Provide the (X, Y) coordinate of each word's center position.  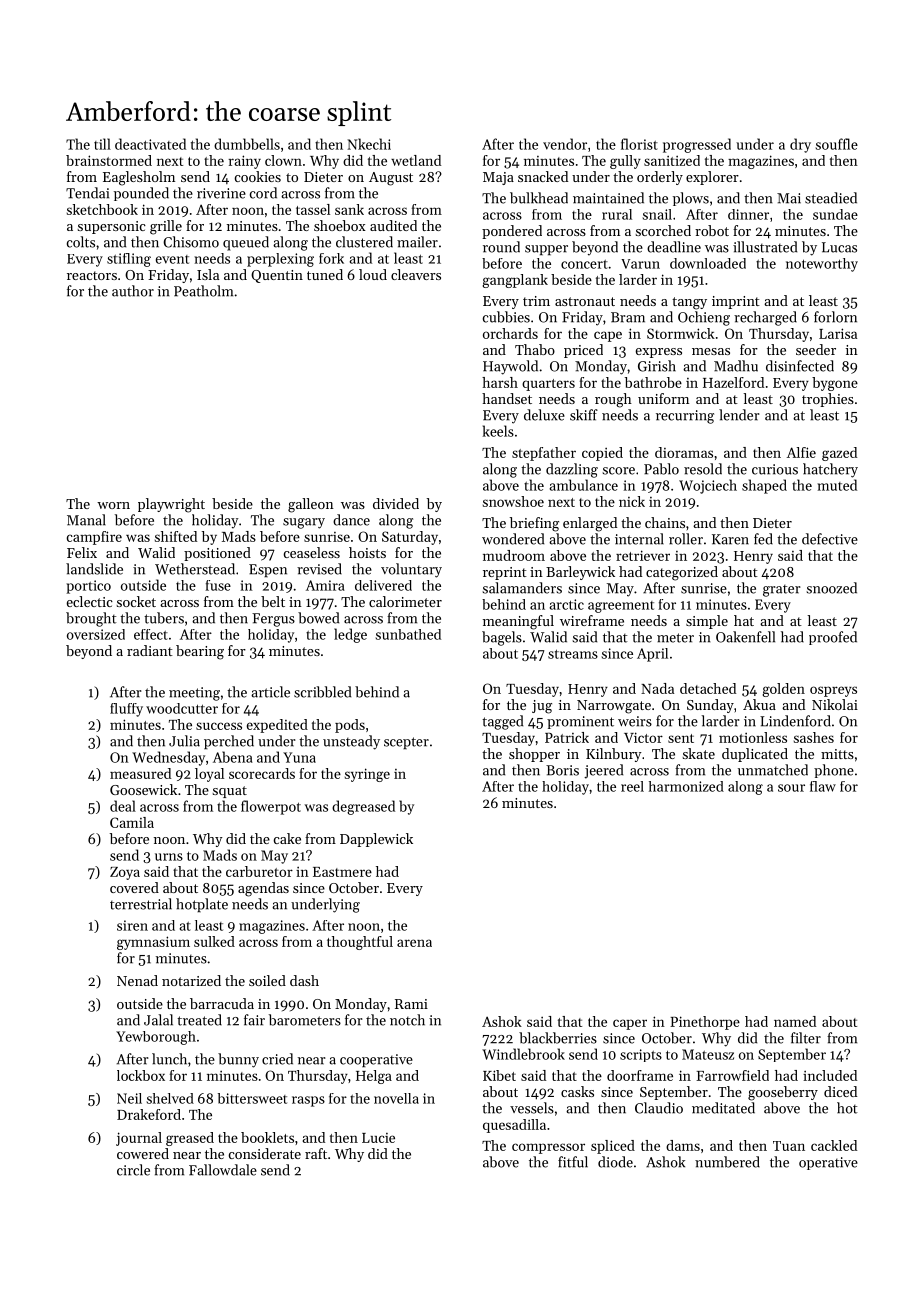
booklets (267, 1137)
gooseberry (783, 1093)
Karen (730, 539)
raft (316, 1153)
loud (373, 274)
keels (498, 431)
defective (830, 539)
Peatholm (203, 291)
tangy (689, 303)
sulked (214, 941)
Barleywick (580, 573)
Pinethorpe (705, 1023)
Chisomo (191, 242)
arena (414, 943)
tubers (164, 618)
